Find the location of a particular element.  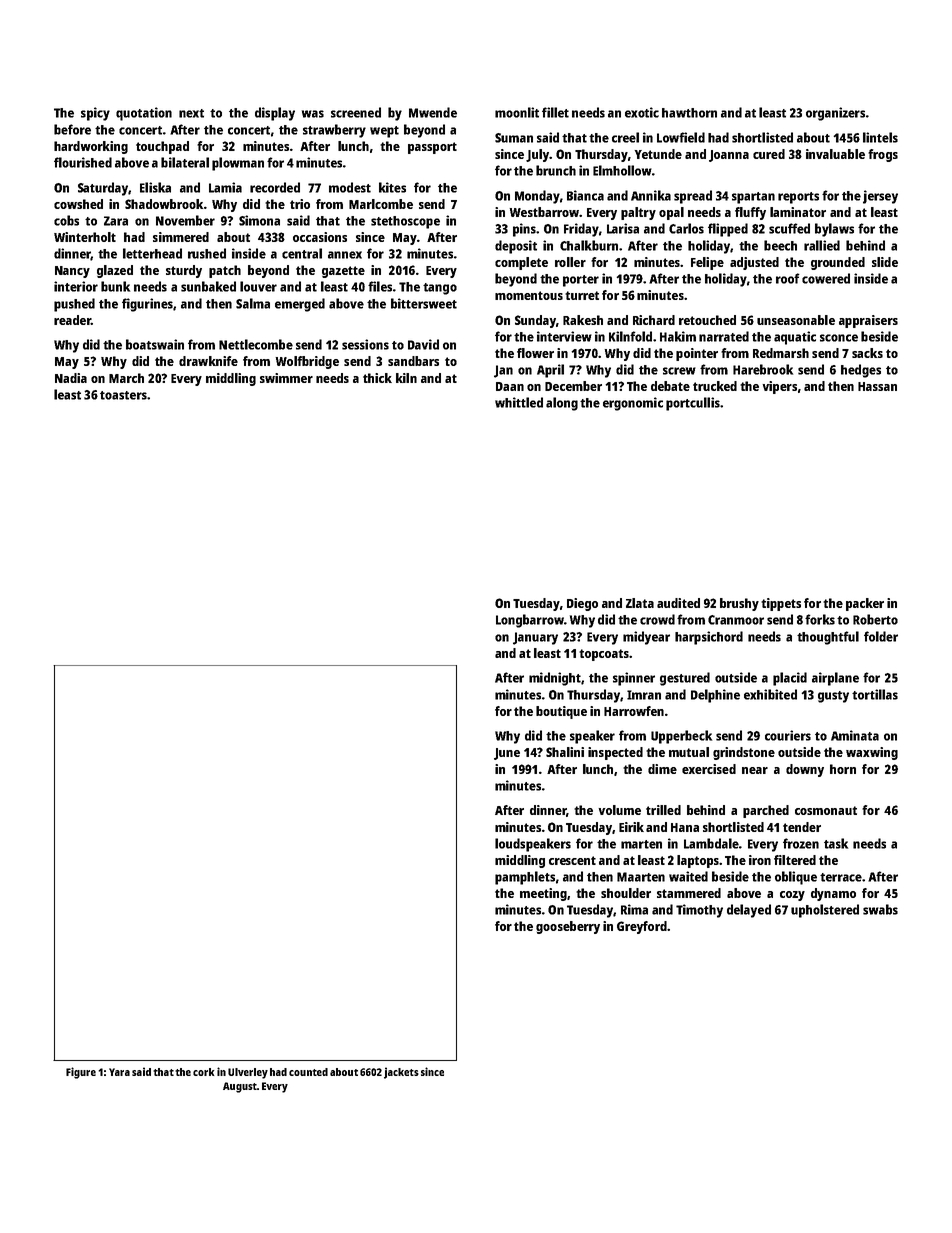

August is located at coordinates (240, 1087).
